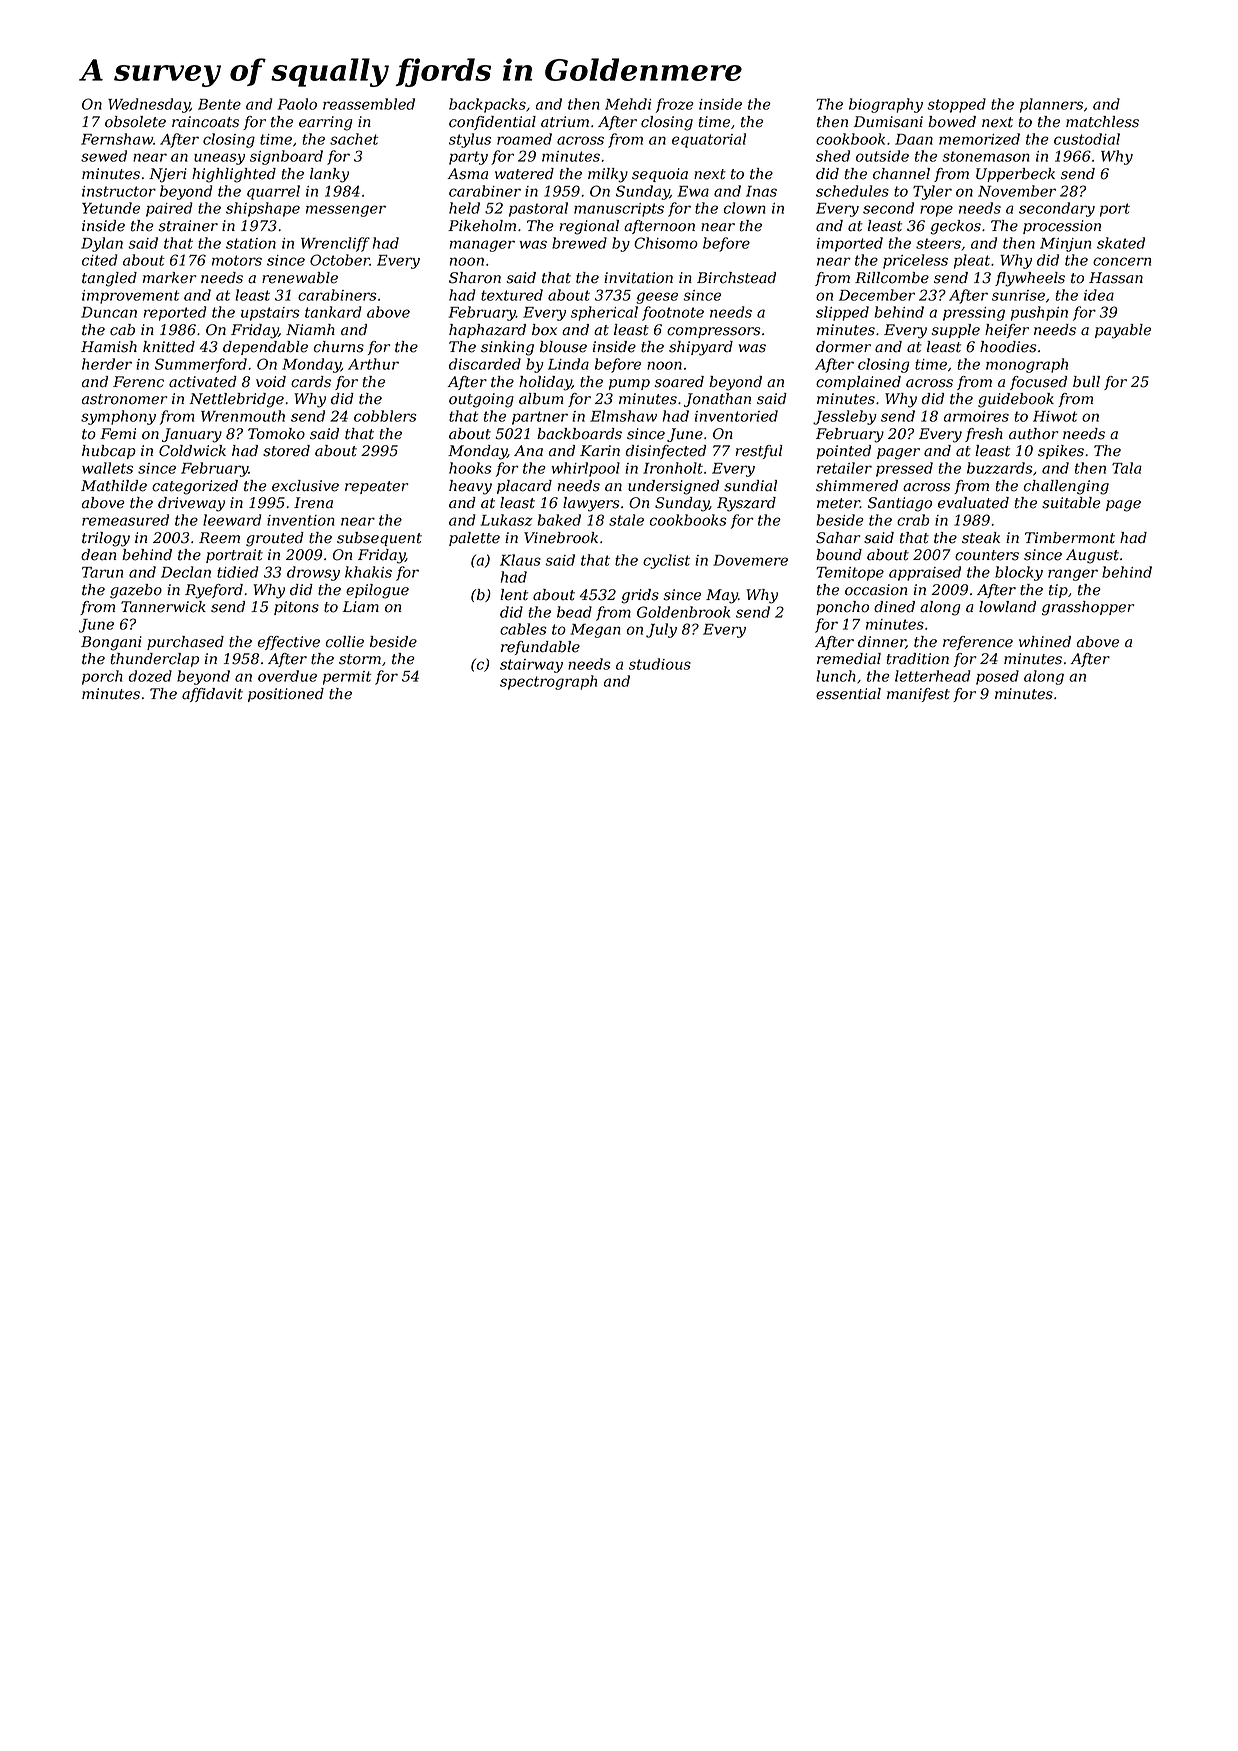 The height and width of the page is (1751, 1238). What do you see at coordinates (201, 365) in the page?
I see `Summerford` at bounding box center [201, 365].
